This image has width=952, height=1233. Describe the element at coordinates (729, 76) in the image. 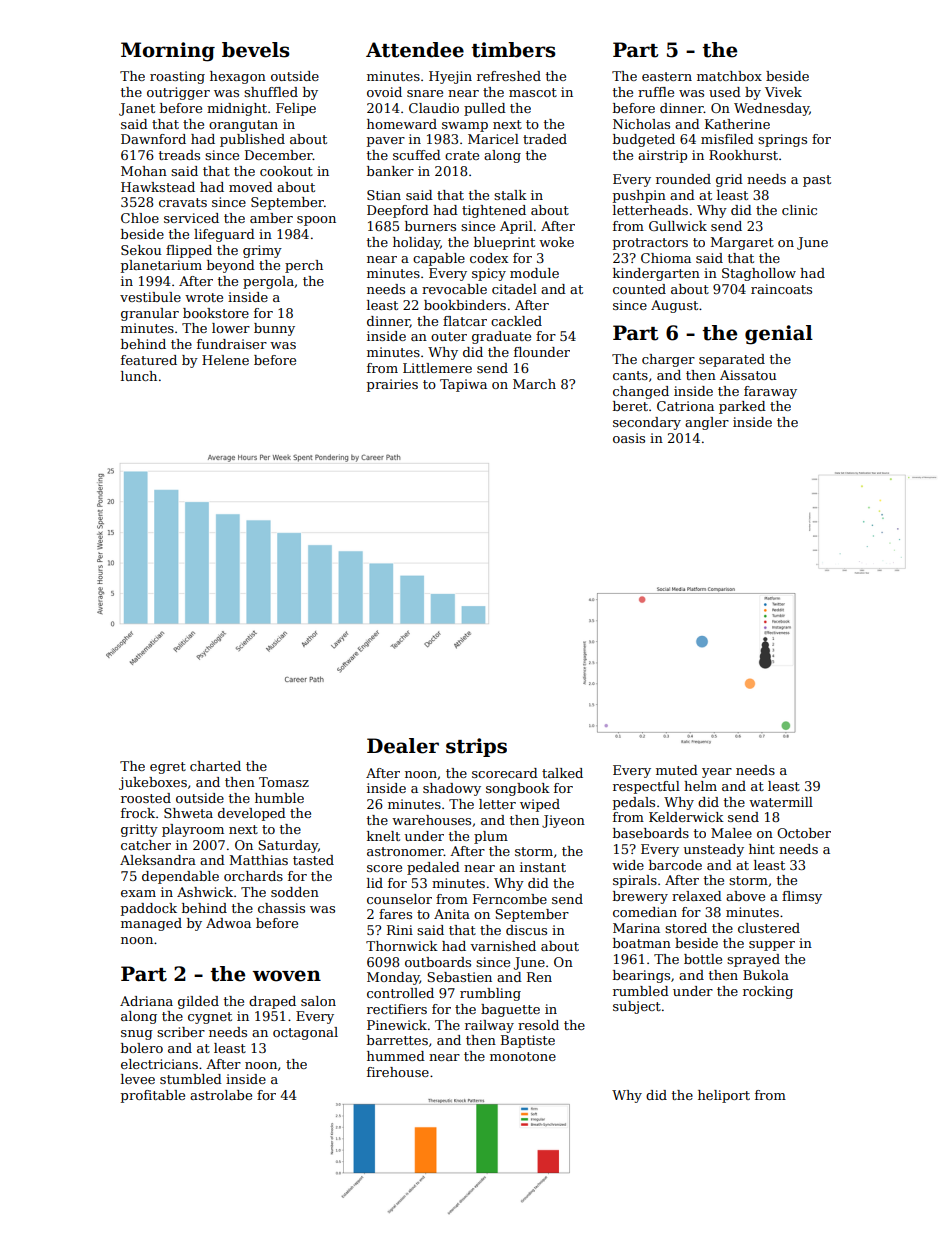

I see `matchbox` at that location.
